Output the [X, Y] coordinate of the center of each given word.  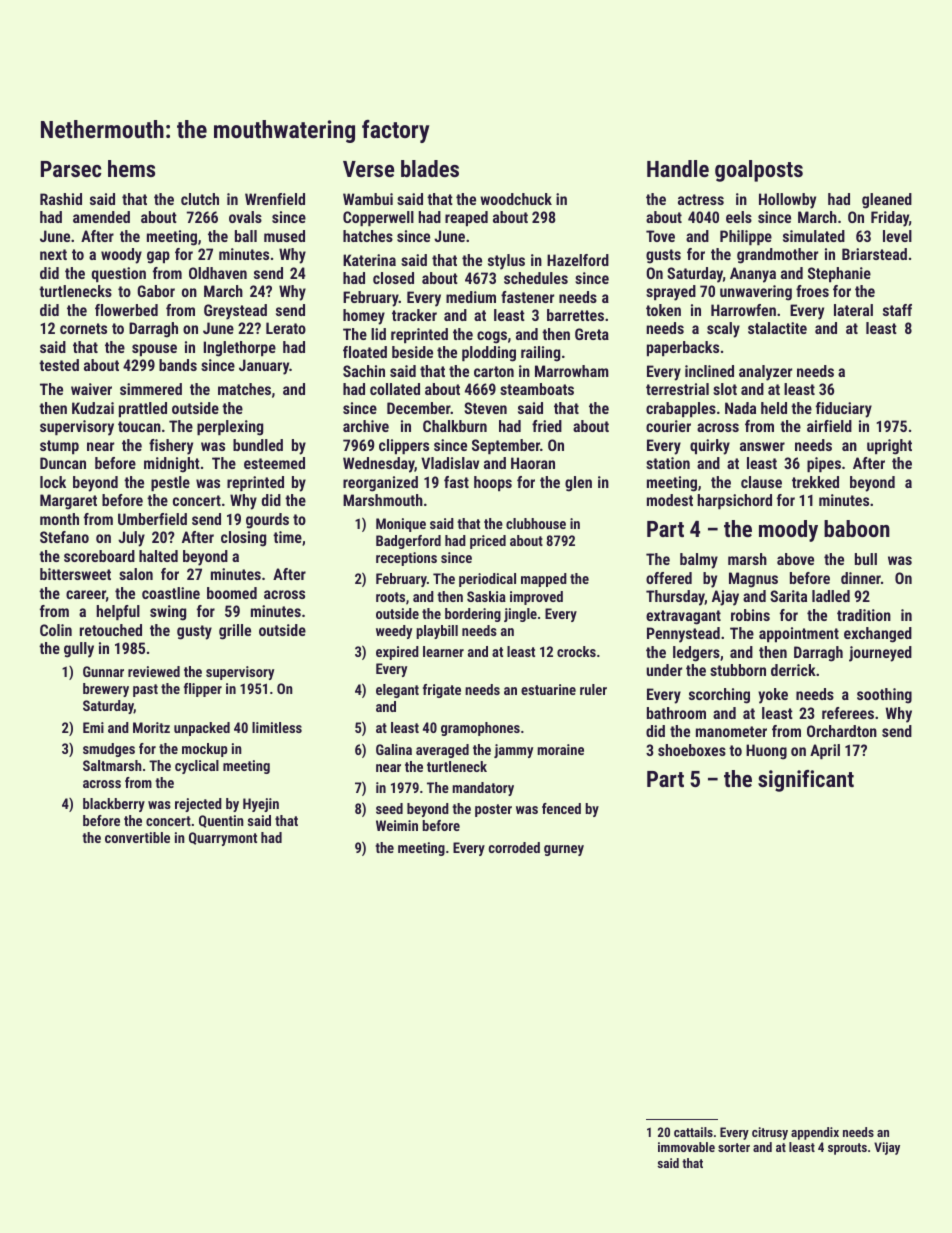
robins [750, 615]
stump [59, 447]
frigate [442, 691]
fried [547, 426]
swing [168, 613]
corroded [514, 847]
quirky [710, 447]
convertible [137, 837]
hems [131, 168]
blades [430, 168]
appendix [815, 1133]
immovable [686, 1147]
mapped [544, 580]
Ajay [725, 598]
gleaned [887, 201]
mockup [205, 750]
